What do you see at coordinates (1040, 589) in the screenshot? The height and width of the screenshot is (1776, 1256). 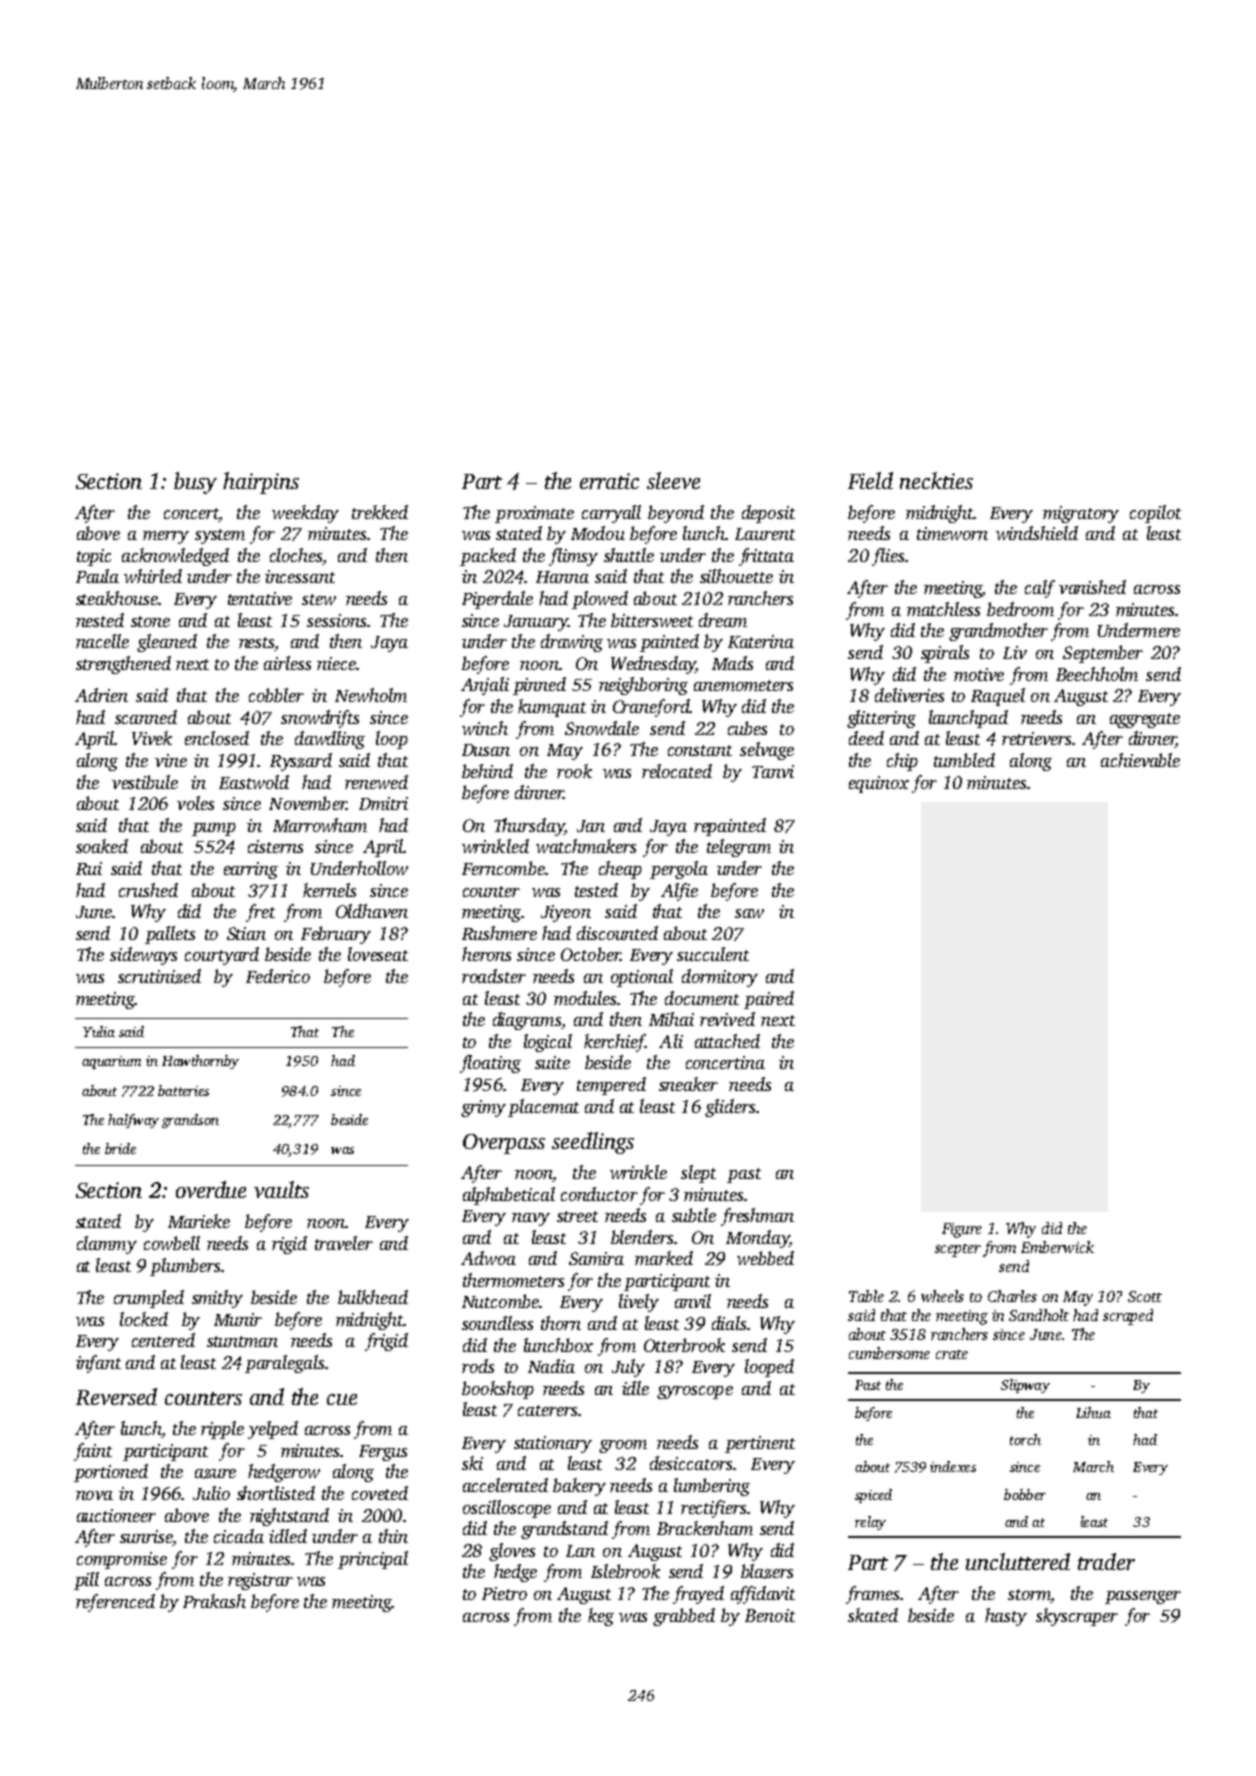 I see `calf` at bounding box center [1040, 589].
